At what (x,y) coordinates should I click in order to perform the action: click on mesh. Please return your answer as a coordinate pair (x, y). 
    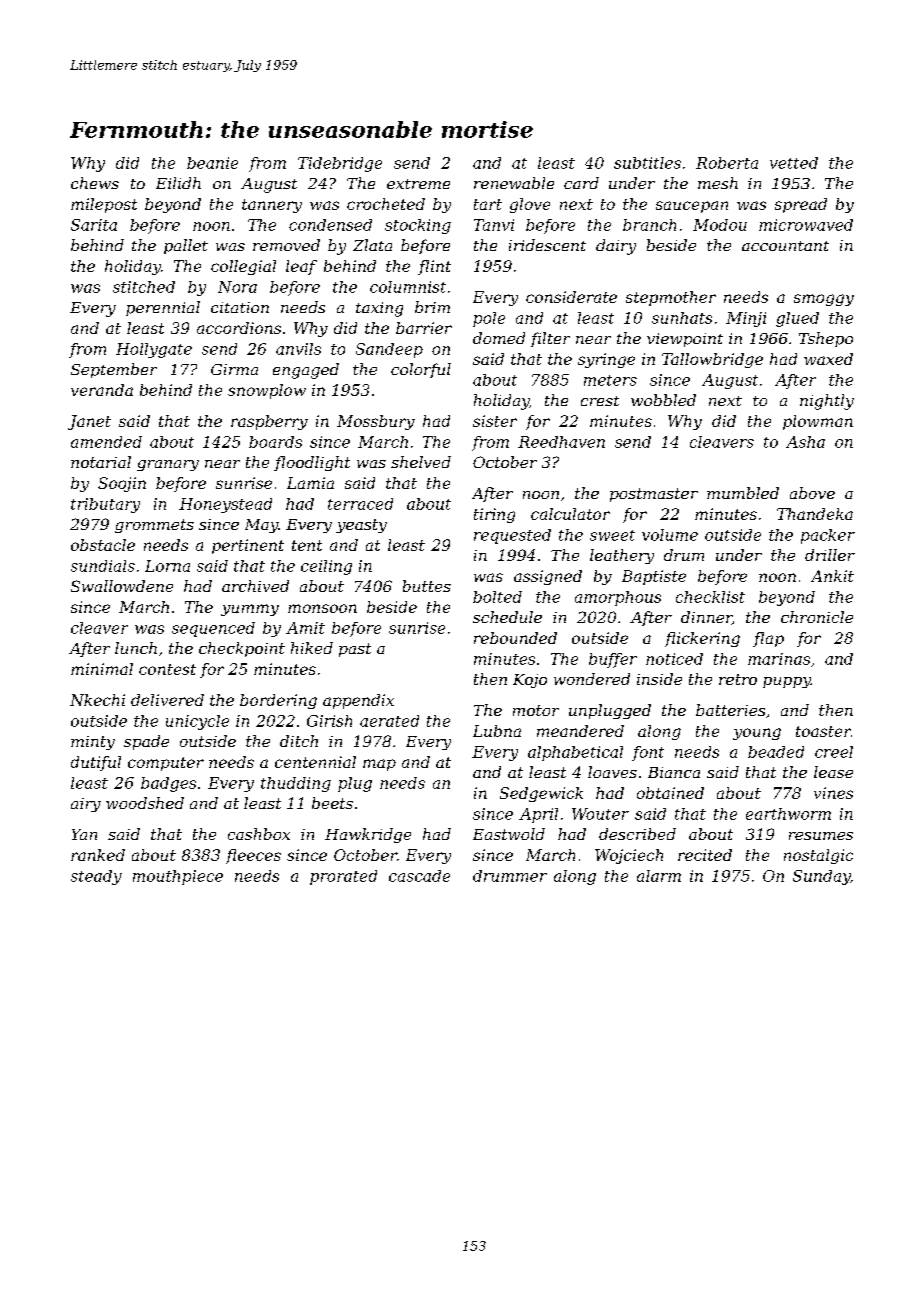
    Looking at the image, I should click on (718, 183).
